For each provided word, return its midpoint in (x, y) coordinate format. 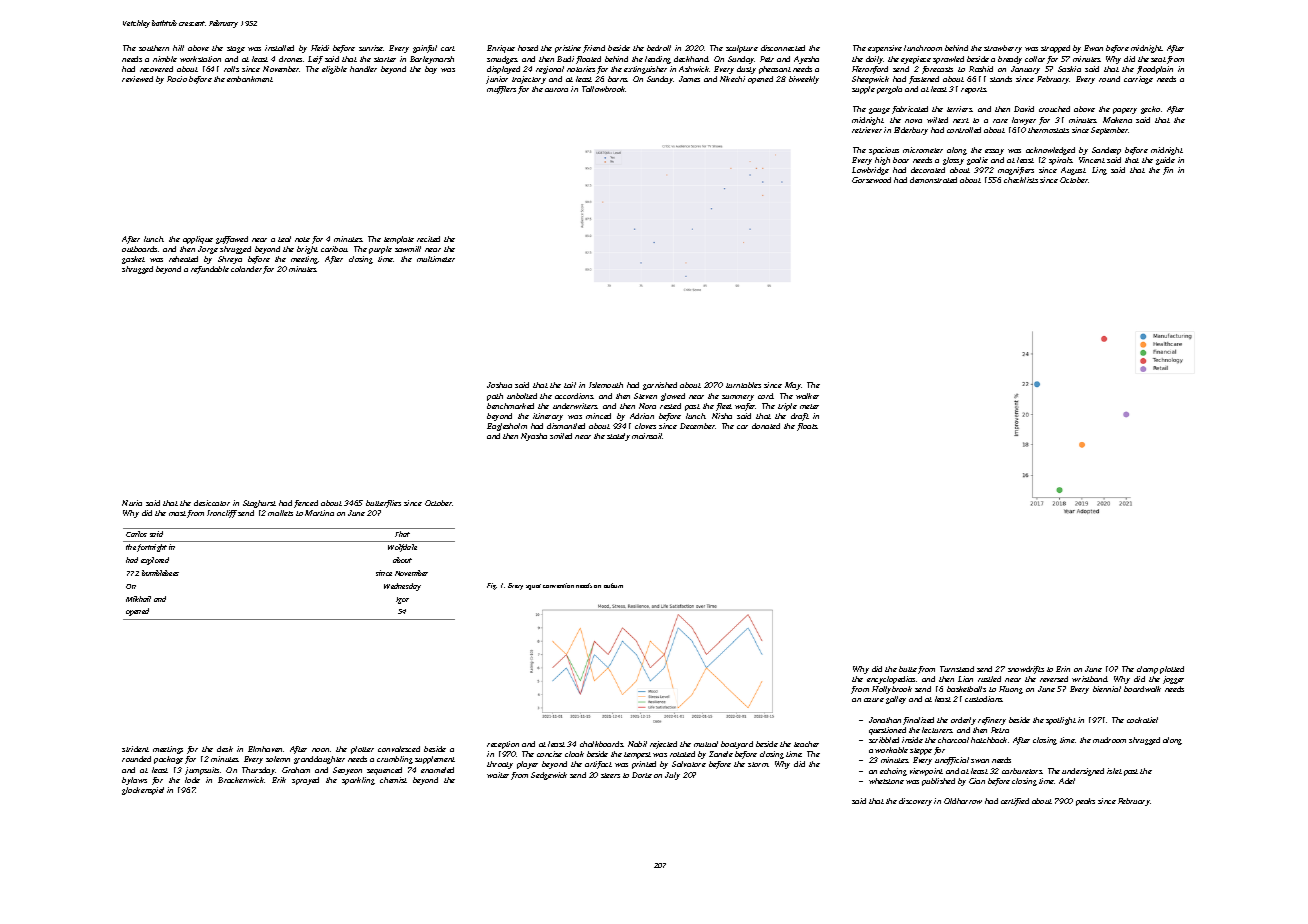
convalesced (399, 749)
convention (558, 585)
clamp (1147, 670)
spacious (884, 151)
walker (807, 396)
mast (177, 513)
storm (758, 764)
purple (380, 250)
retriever (867, 130)
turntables (743, 385)
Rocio (177, 79)
